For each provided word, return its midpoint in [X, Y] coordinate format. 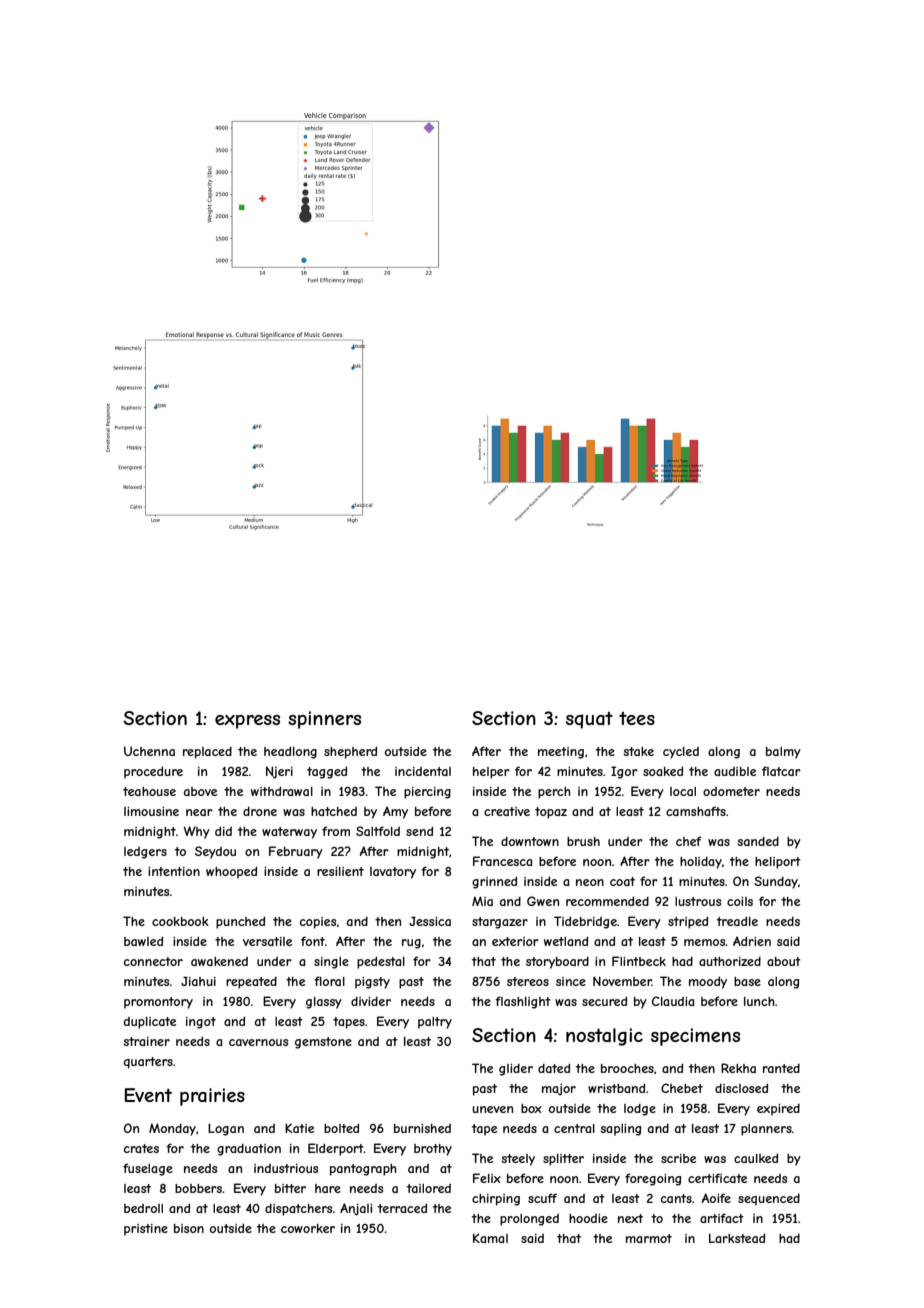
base [747, 981]
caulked [756, 1158]
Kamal [490, 1238]
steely [518, 1160]
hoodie [588, 1218]
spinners [324, 720]
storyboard [557, 963]
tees [637, 718]
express [247, 722]
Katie [299, 1128]
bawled [143, 941]
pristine [146, 1230]
